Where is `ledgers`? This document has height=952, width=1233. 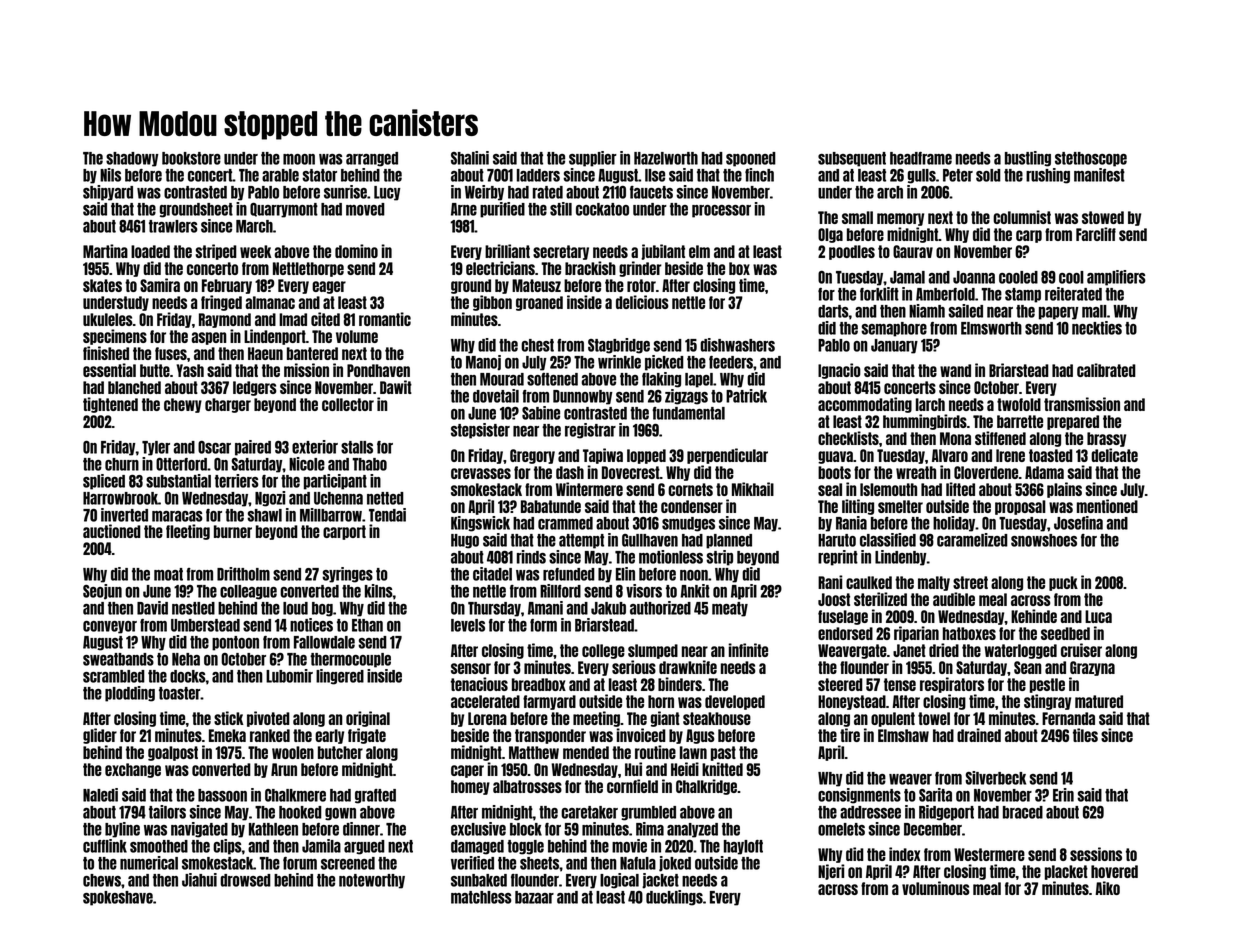 ledgers is located at coordinates (255, 388).
